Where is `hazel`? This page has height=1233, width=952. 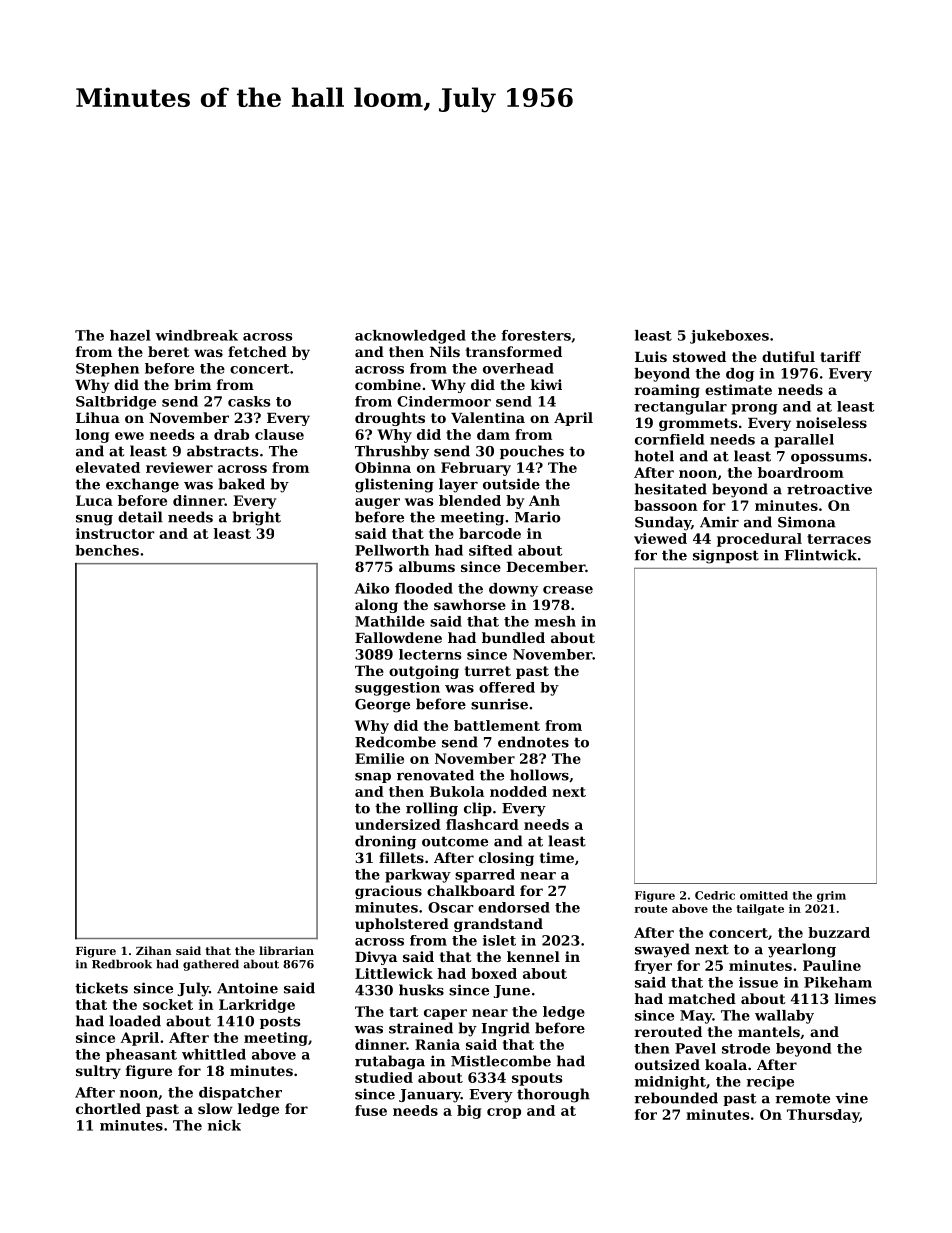
hazel is located at coordinates (130, 335).
